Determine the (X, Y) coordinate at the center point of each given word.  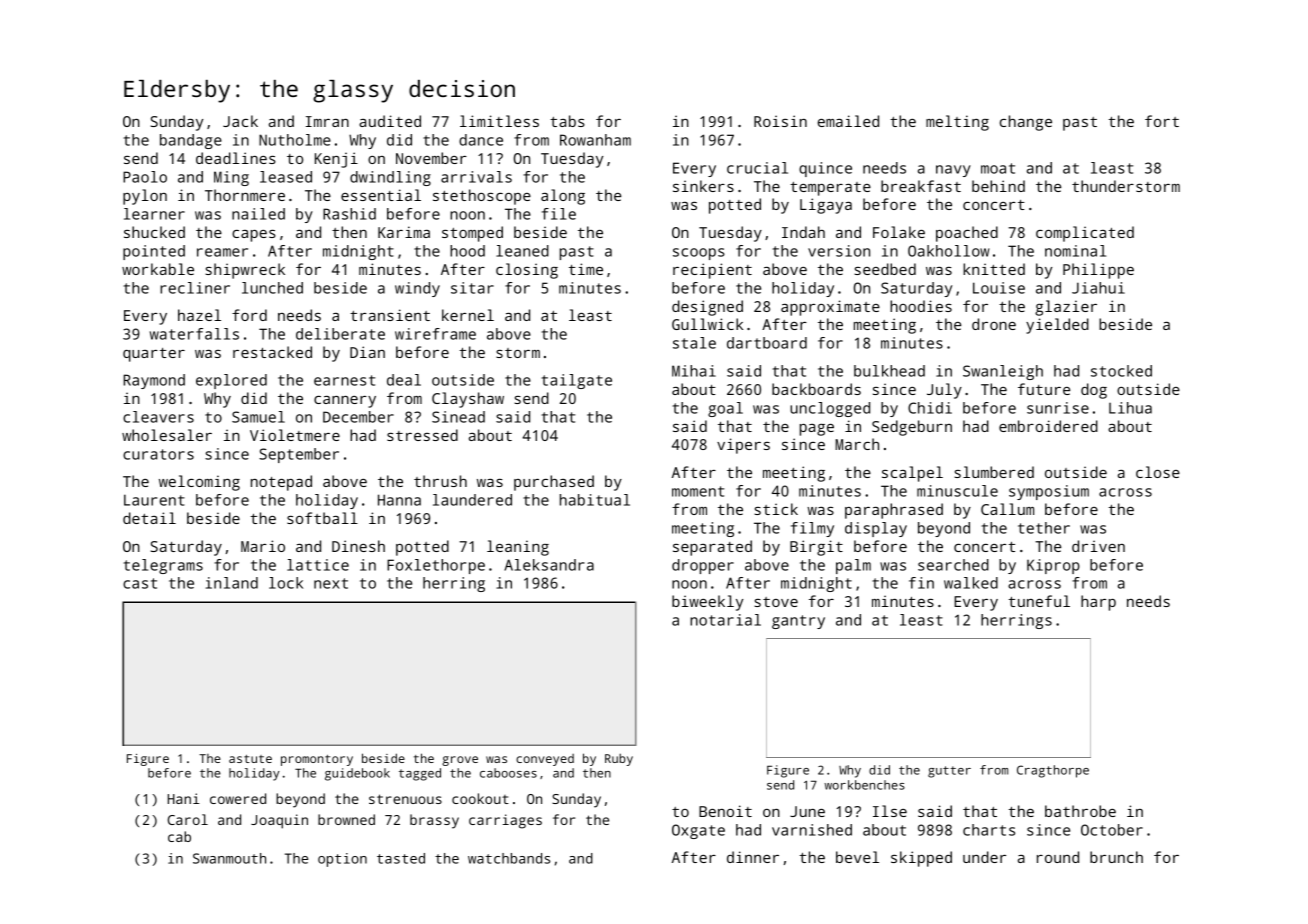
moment (698, 491)
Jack (240, 121)
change (1026, 123)
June (807, 811)
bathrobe (1080, 811)
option (342, 860)
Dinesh (358, 546)
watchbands (509, 858)
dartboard (767, 343)
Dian (367, 352)
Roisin (780, 121)
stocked (1121, 371)
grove (460, 761)
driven (1098, 546)
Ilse (890, 811)
